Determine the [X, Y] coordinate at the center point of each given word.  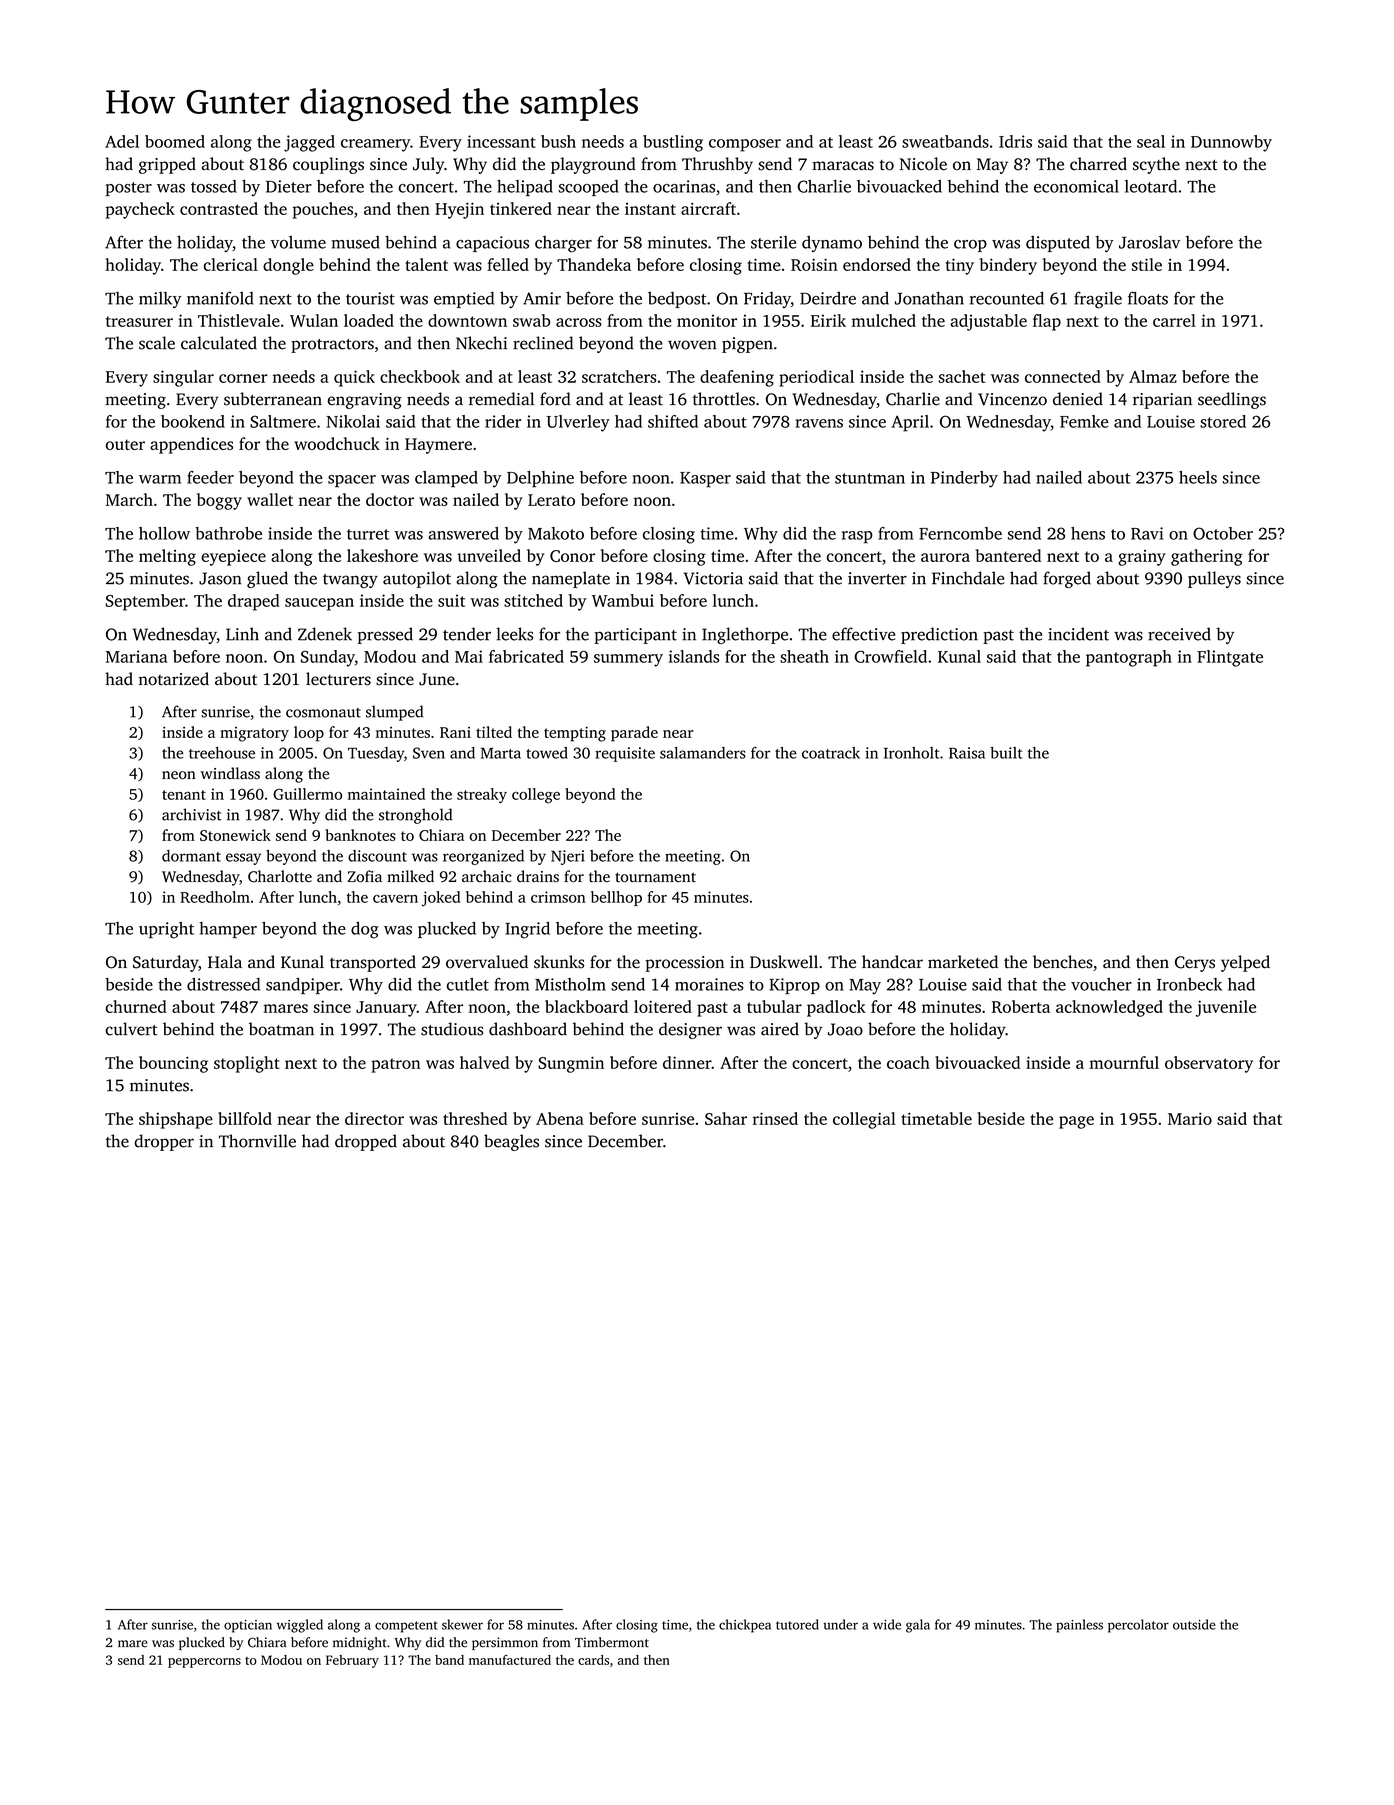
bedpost [677, 300]
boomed [175, 141]
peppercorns [204, 1663]
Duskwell [784, 962]
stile [1147, 264]
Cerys [1195, 964]
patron [396, 1065]
